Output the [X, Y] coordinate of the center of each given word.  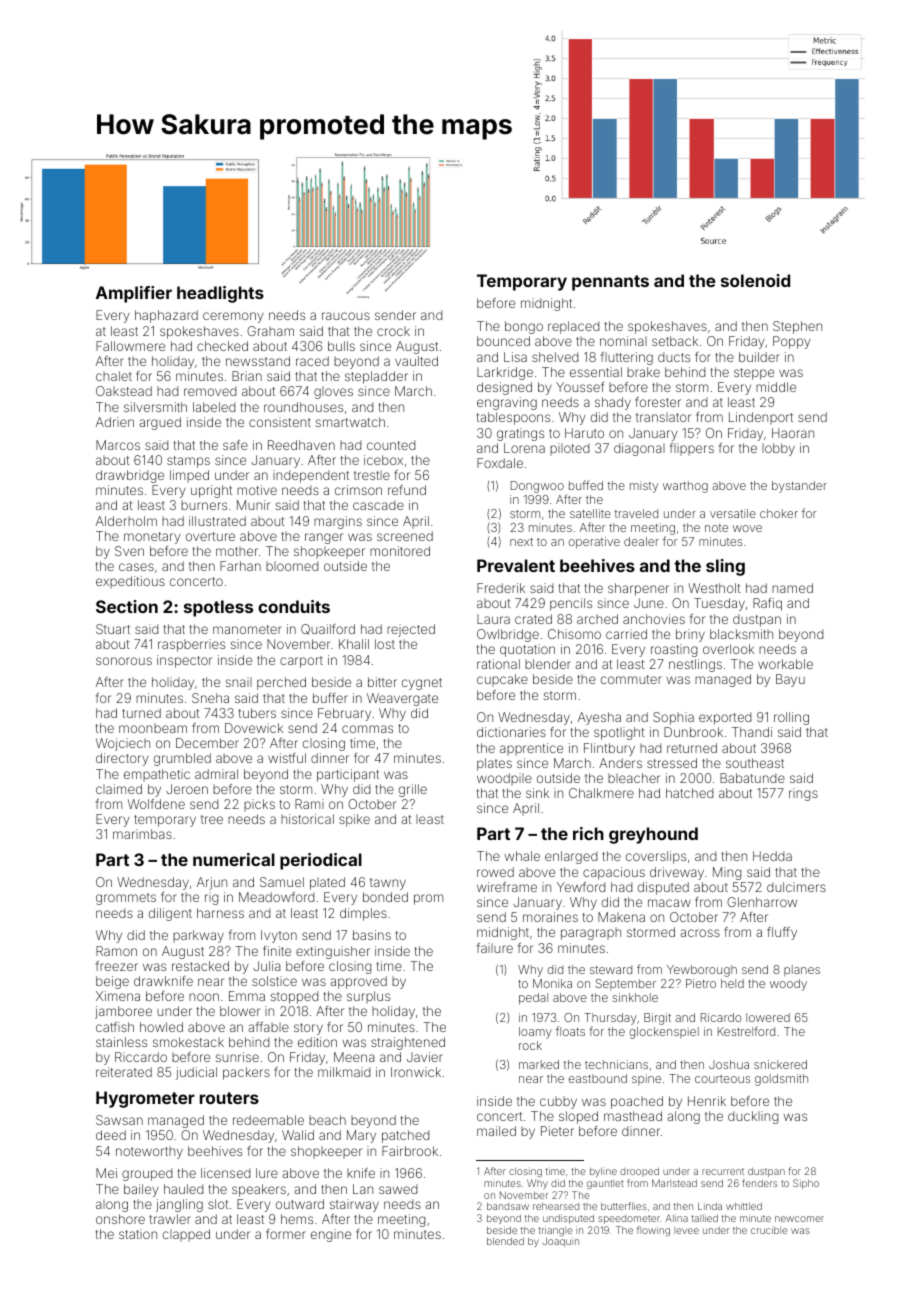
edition [317, 1042]
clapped [186, 1235]
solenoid [755, 280]
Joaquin [561, 1242]
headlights [220, 294]
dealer [641, 541]
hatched [689, 793]
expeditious [130, 582]
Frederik [501, 588]
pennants [610, 283]
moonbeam [153, 728]
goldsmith [781, 1080]
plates [494, 764]
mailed [496, 1131]
